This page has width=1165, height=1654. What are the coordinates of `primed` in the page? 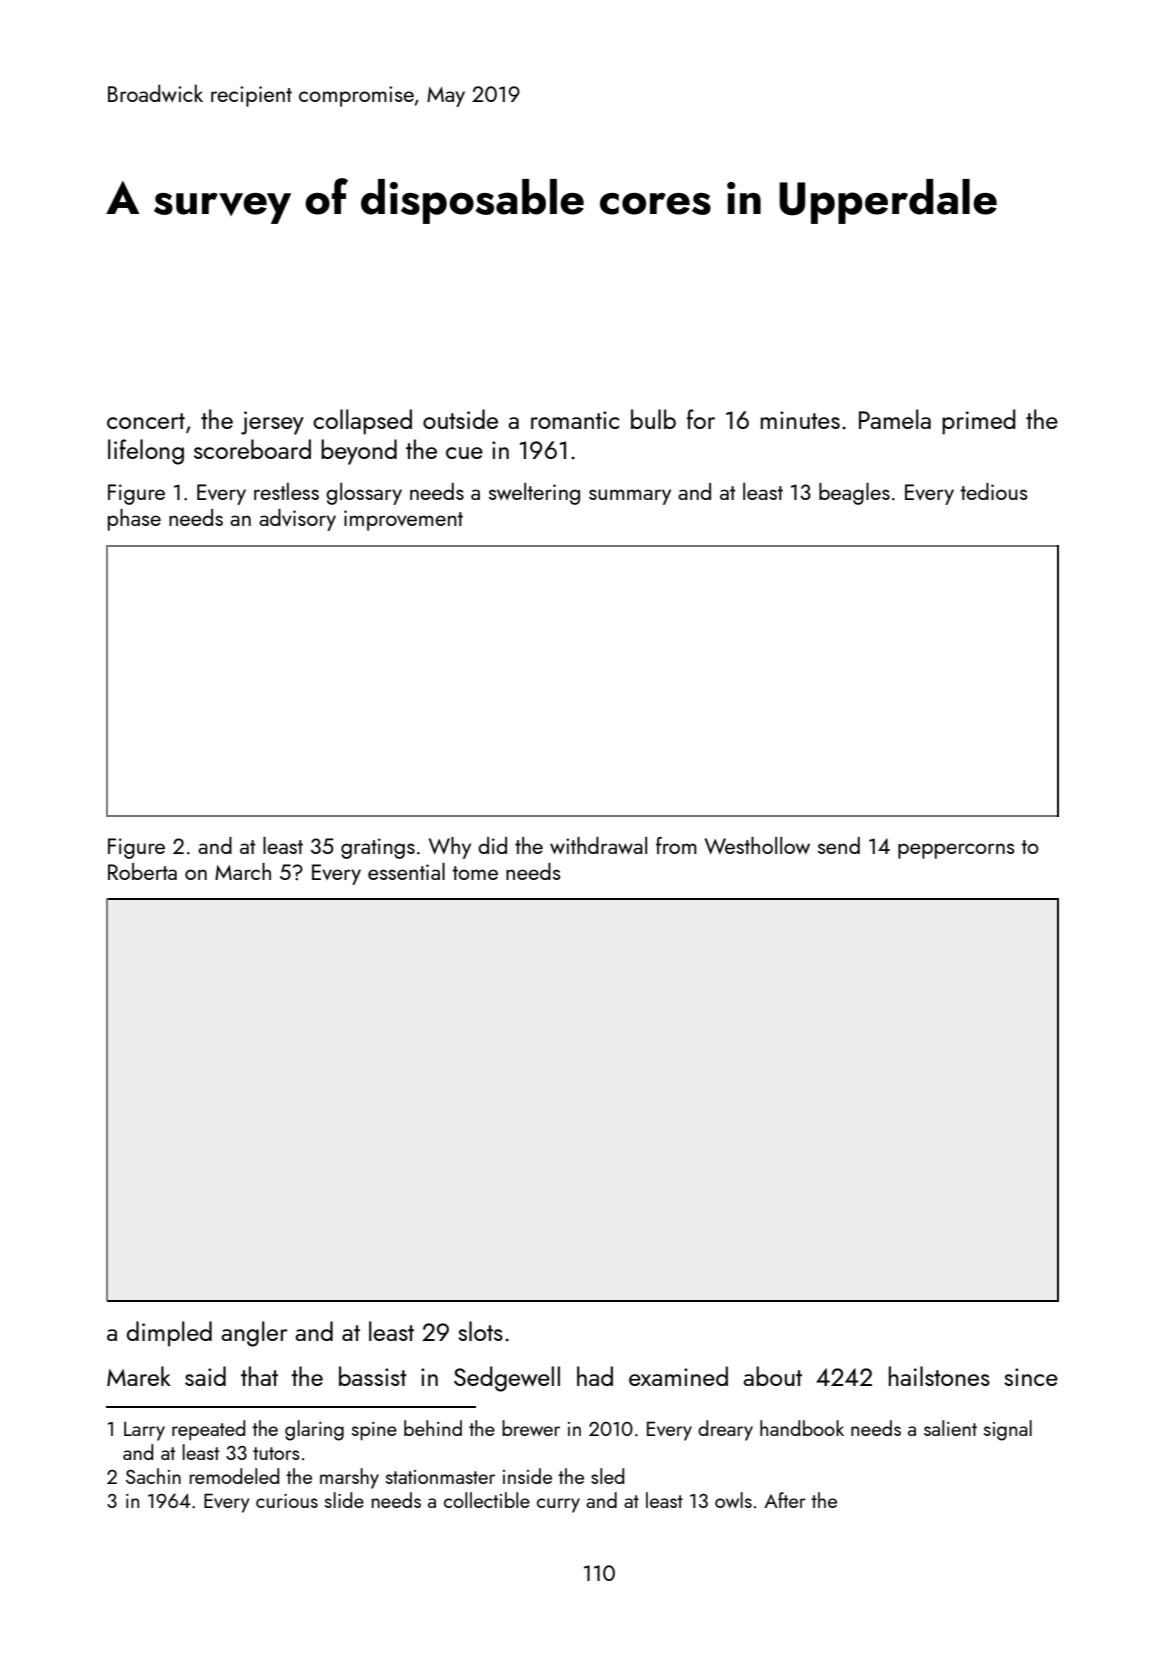 It's located at (979, 422).
